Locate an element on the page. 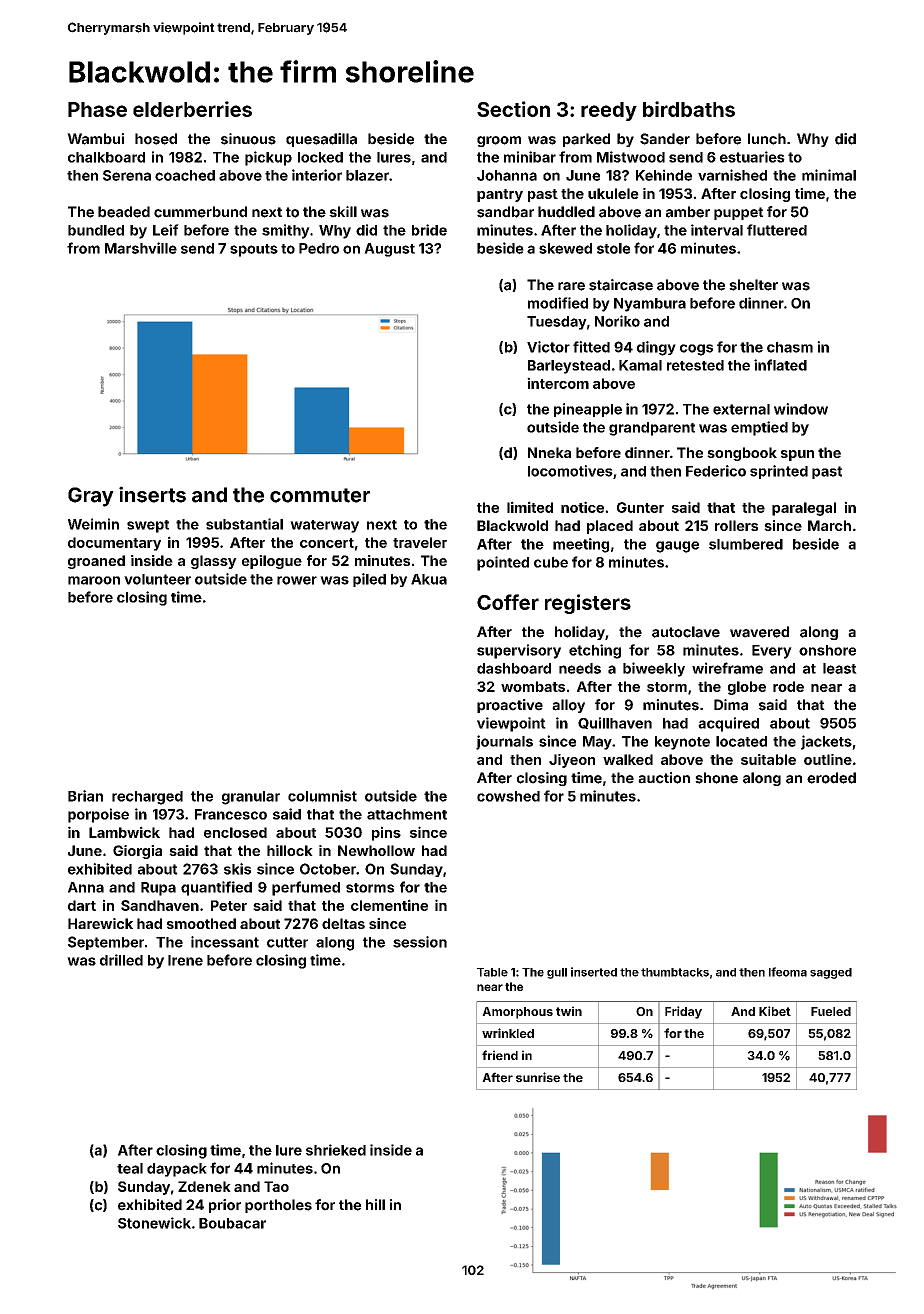 The height and width of the document is (1314, 924). lunch is located at coordinates (767, 139).
